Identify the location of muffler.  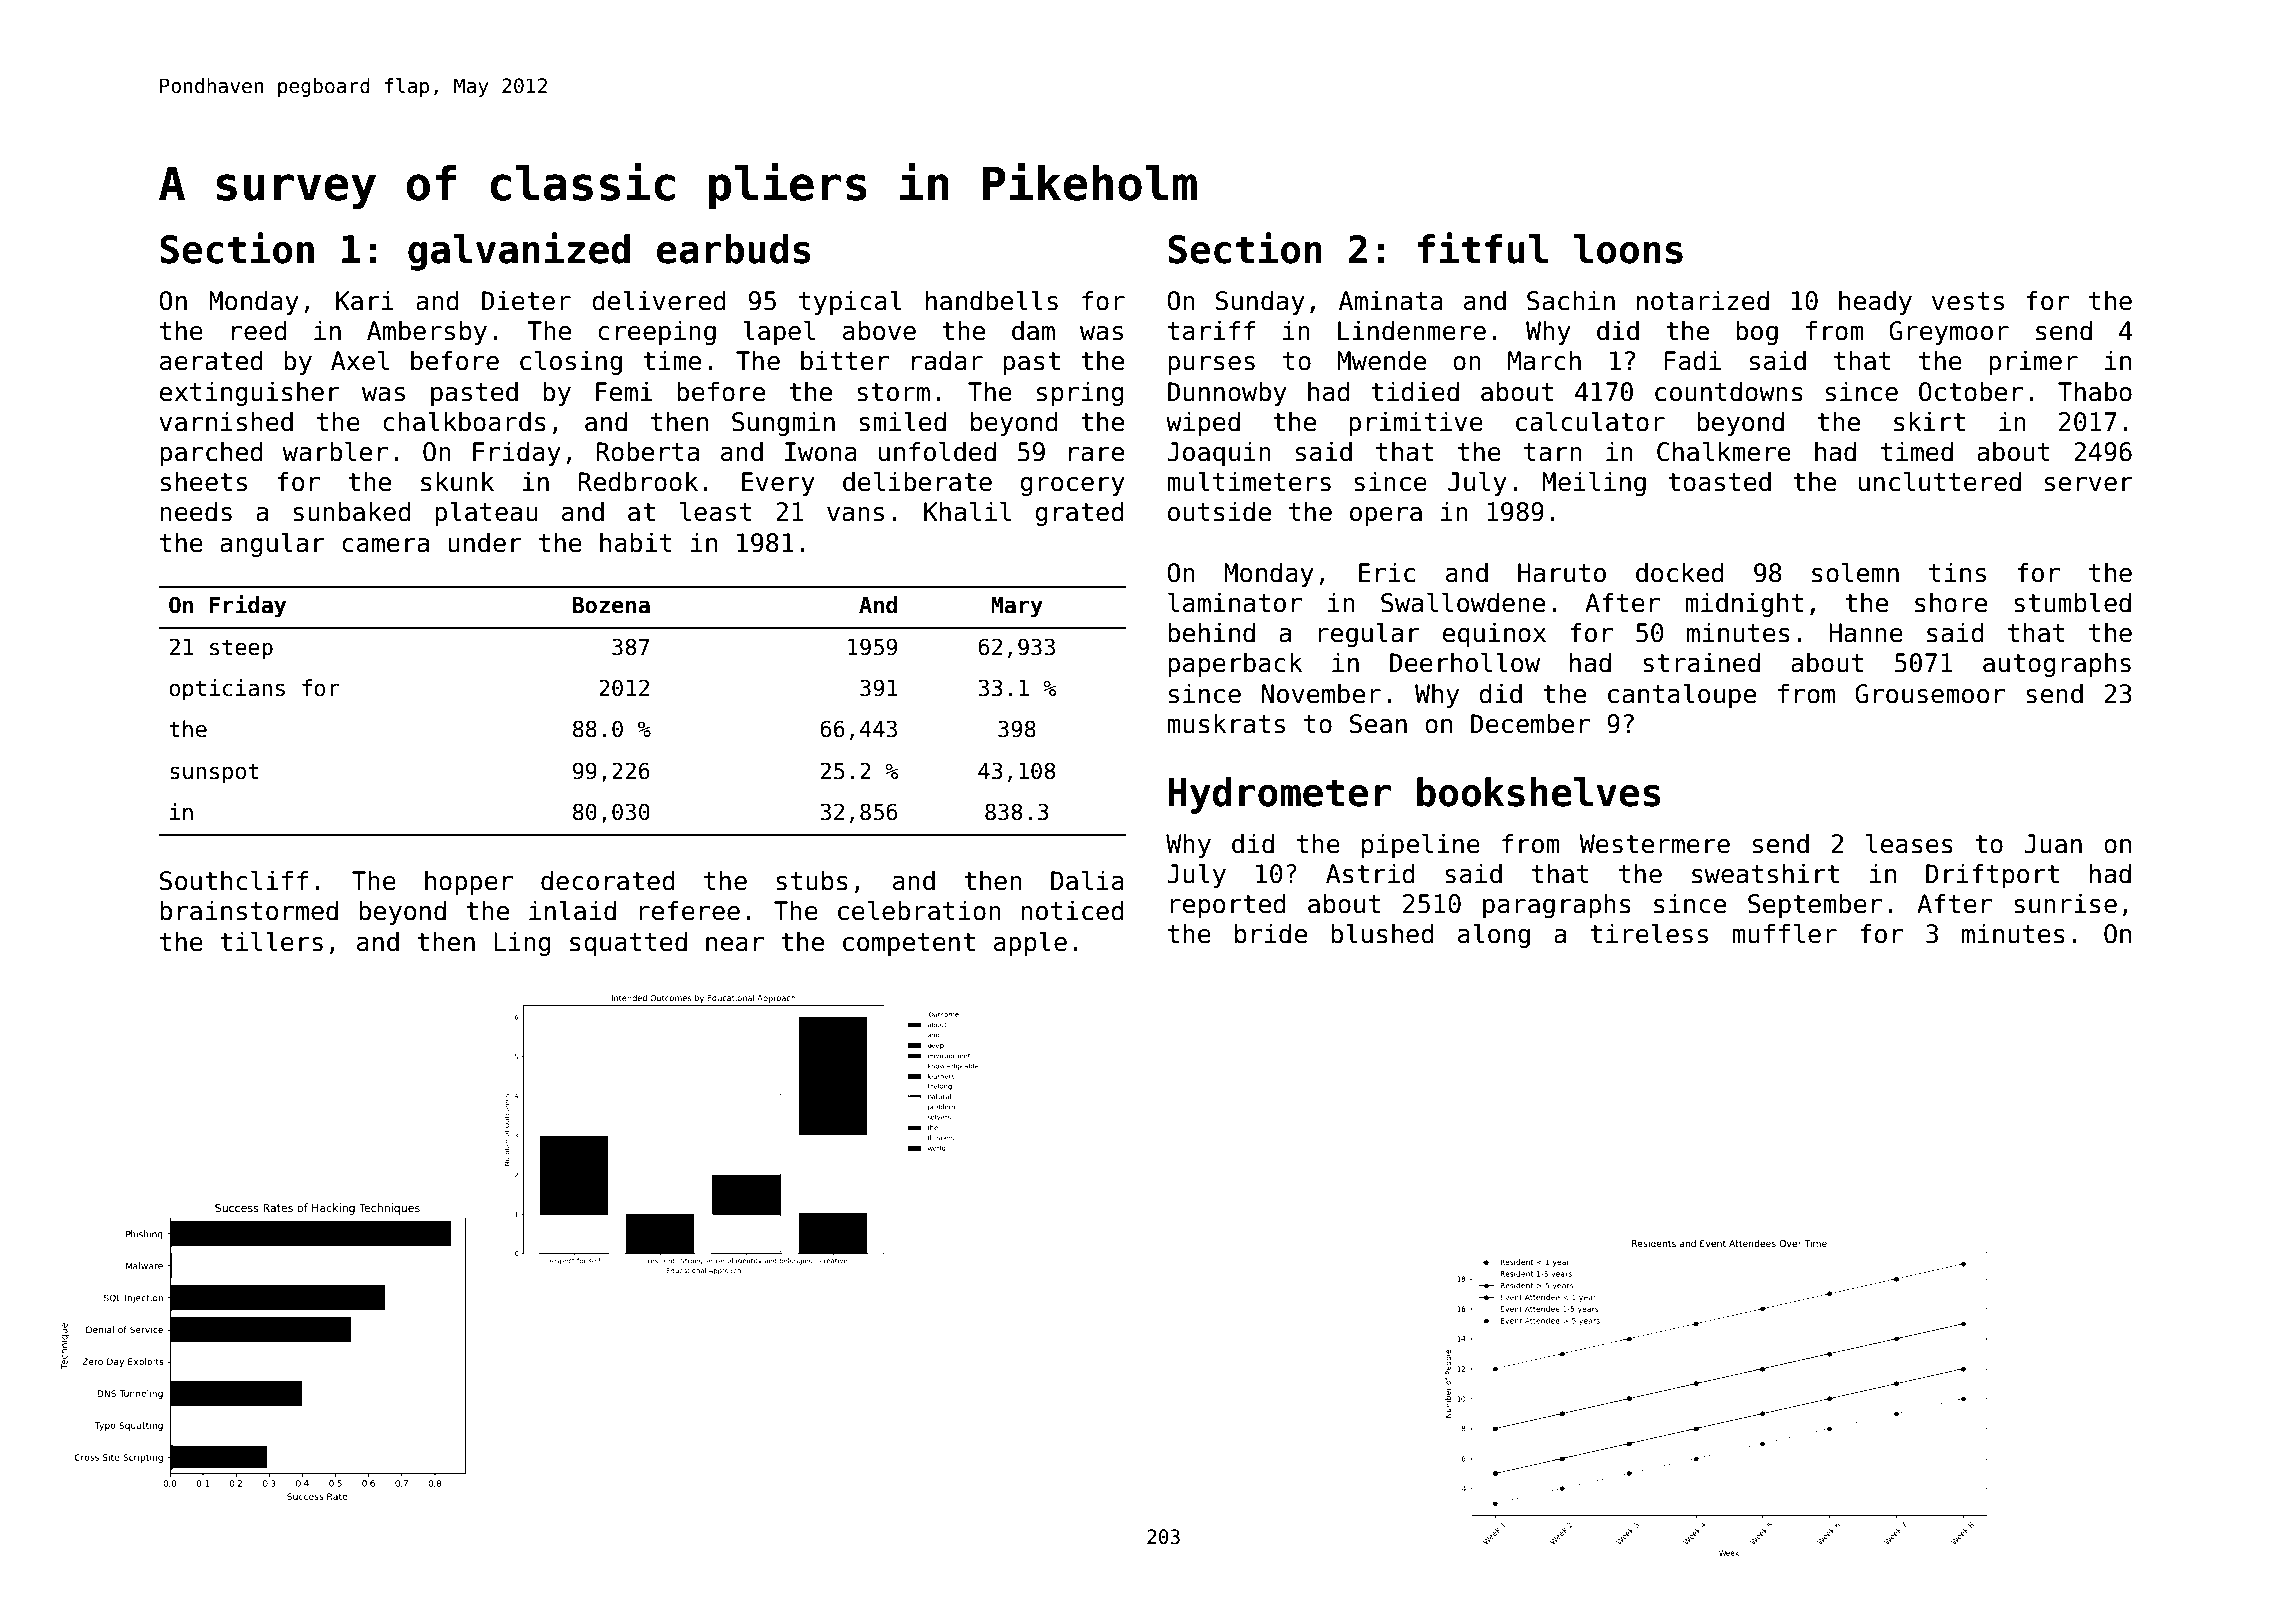
(1784, 933).
